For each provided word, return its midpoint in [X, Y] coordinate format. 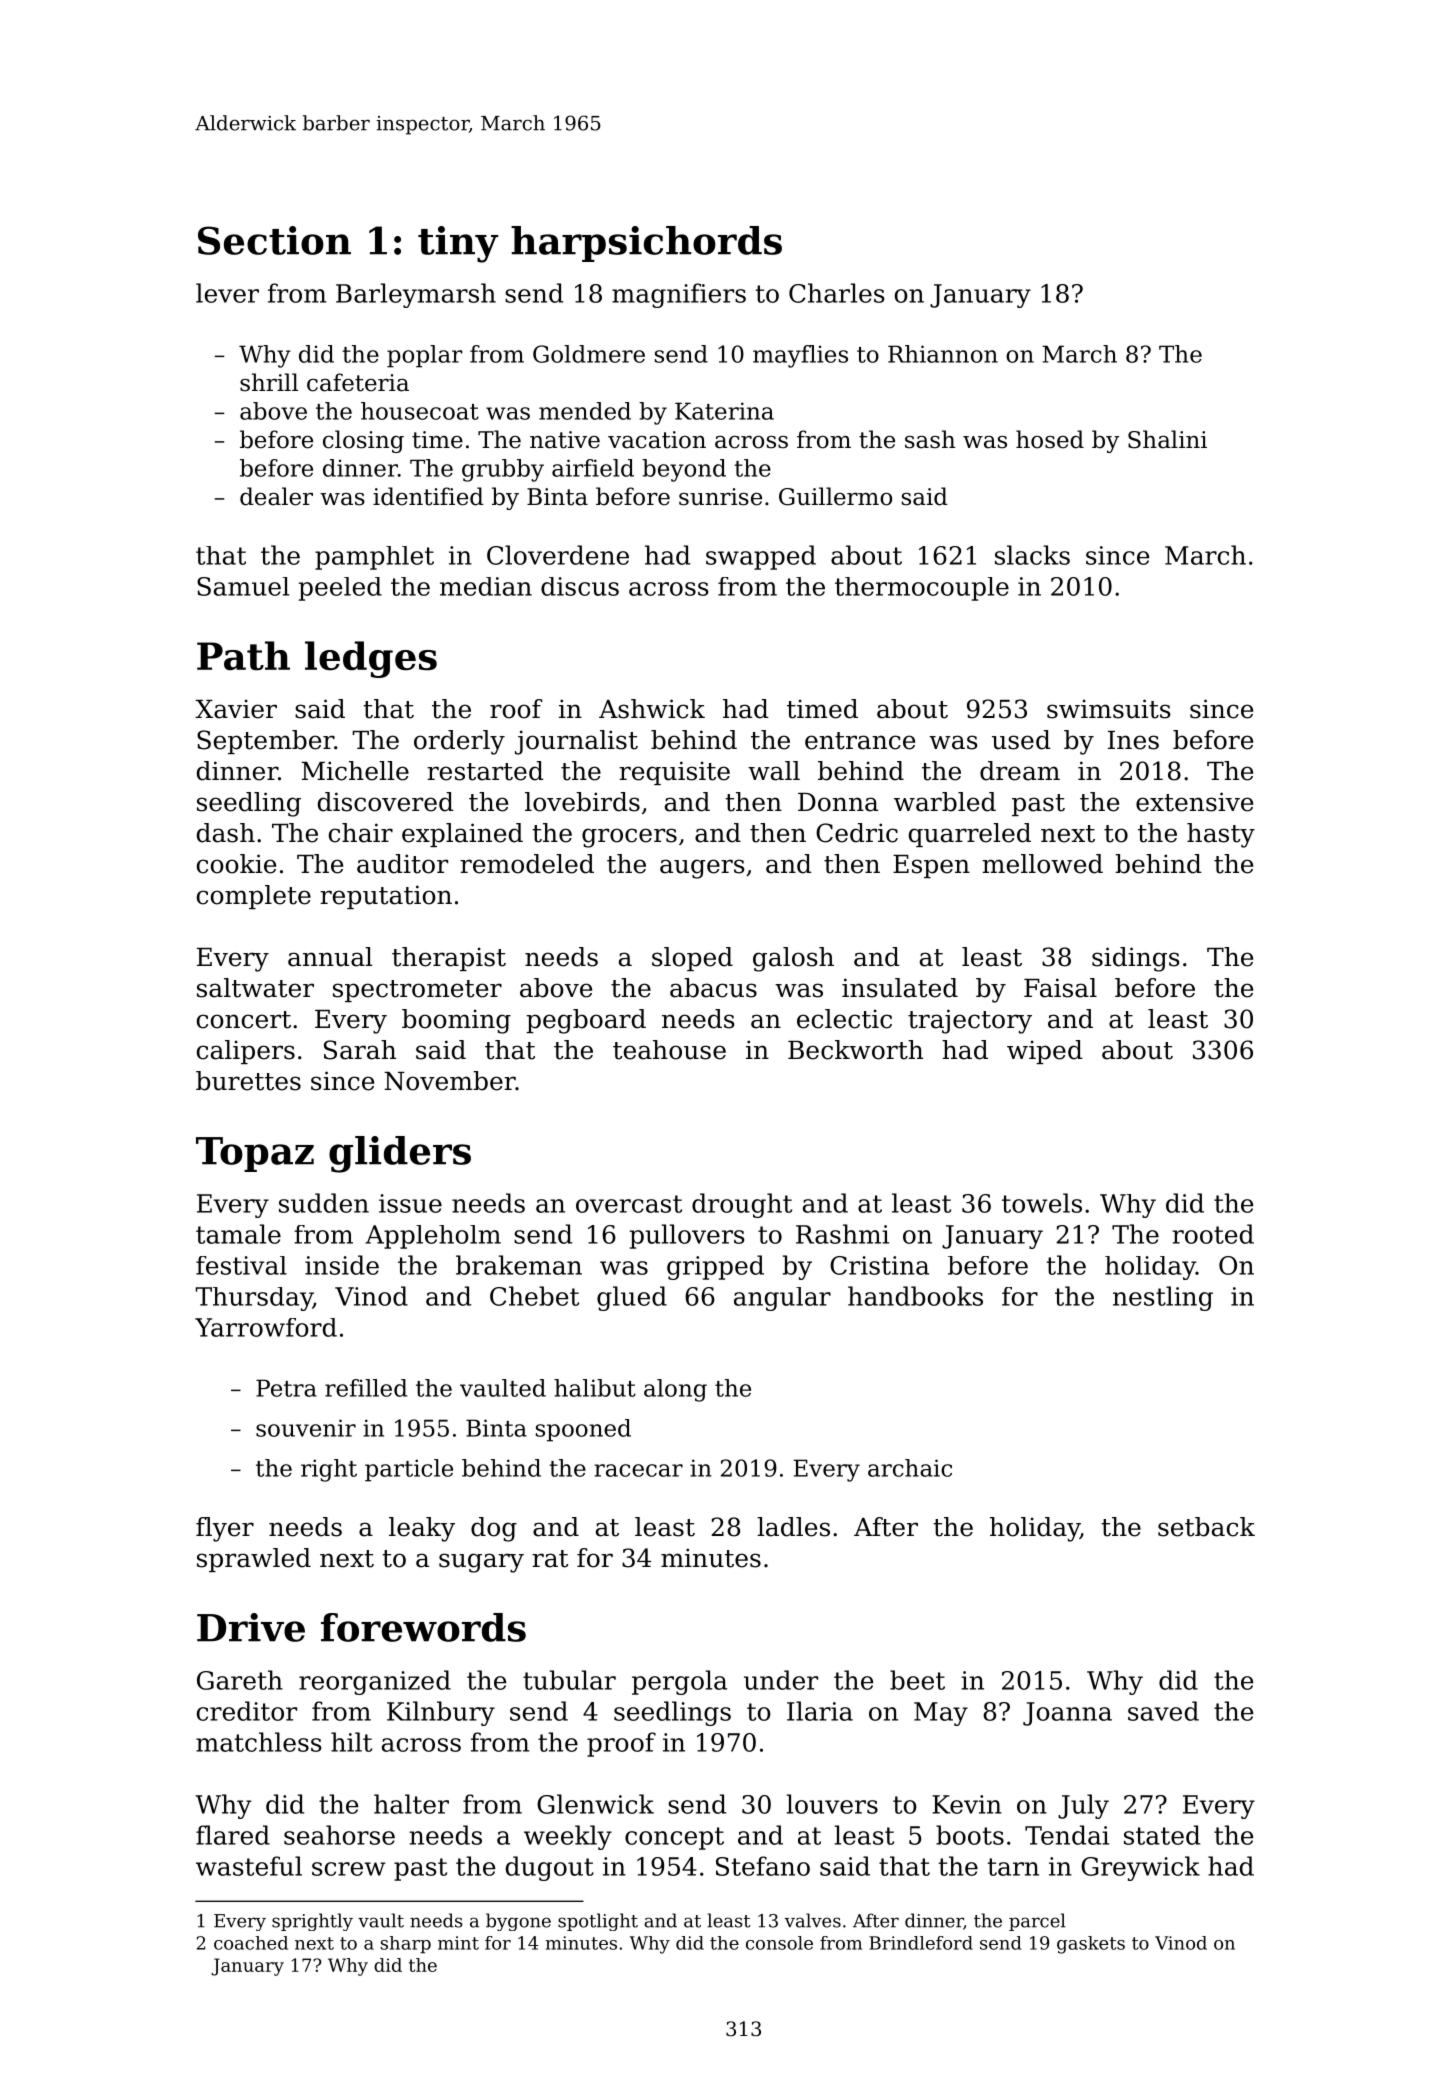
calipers [246, 1052]
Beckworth [855, 1050]
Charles [836, 293]
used [1021, 740]
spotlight [598, 1922]
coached [251, 1943]
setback [1206, 1527]
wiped [1045, 1052]
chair [361, 833]
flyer [225, 1529]
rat [550, 1559]
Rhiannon [943, 354]
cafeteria [358, 382]
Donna [838, 802]
